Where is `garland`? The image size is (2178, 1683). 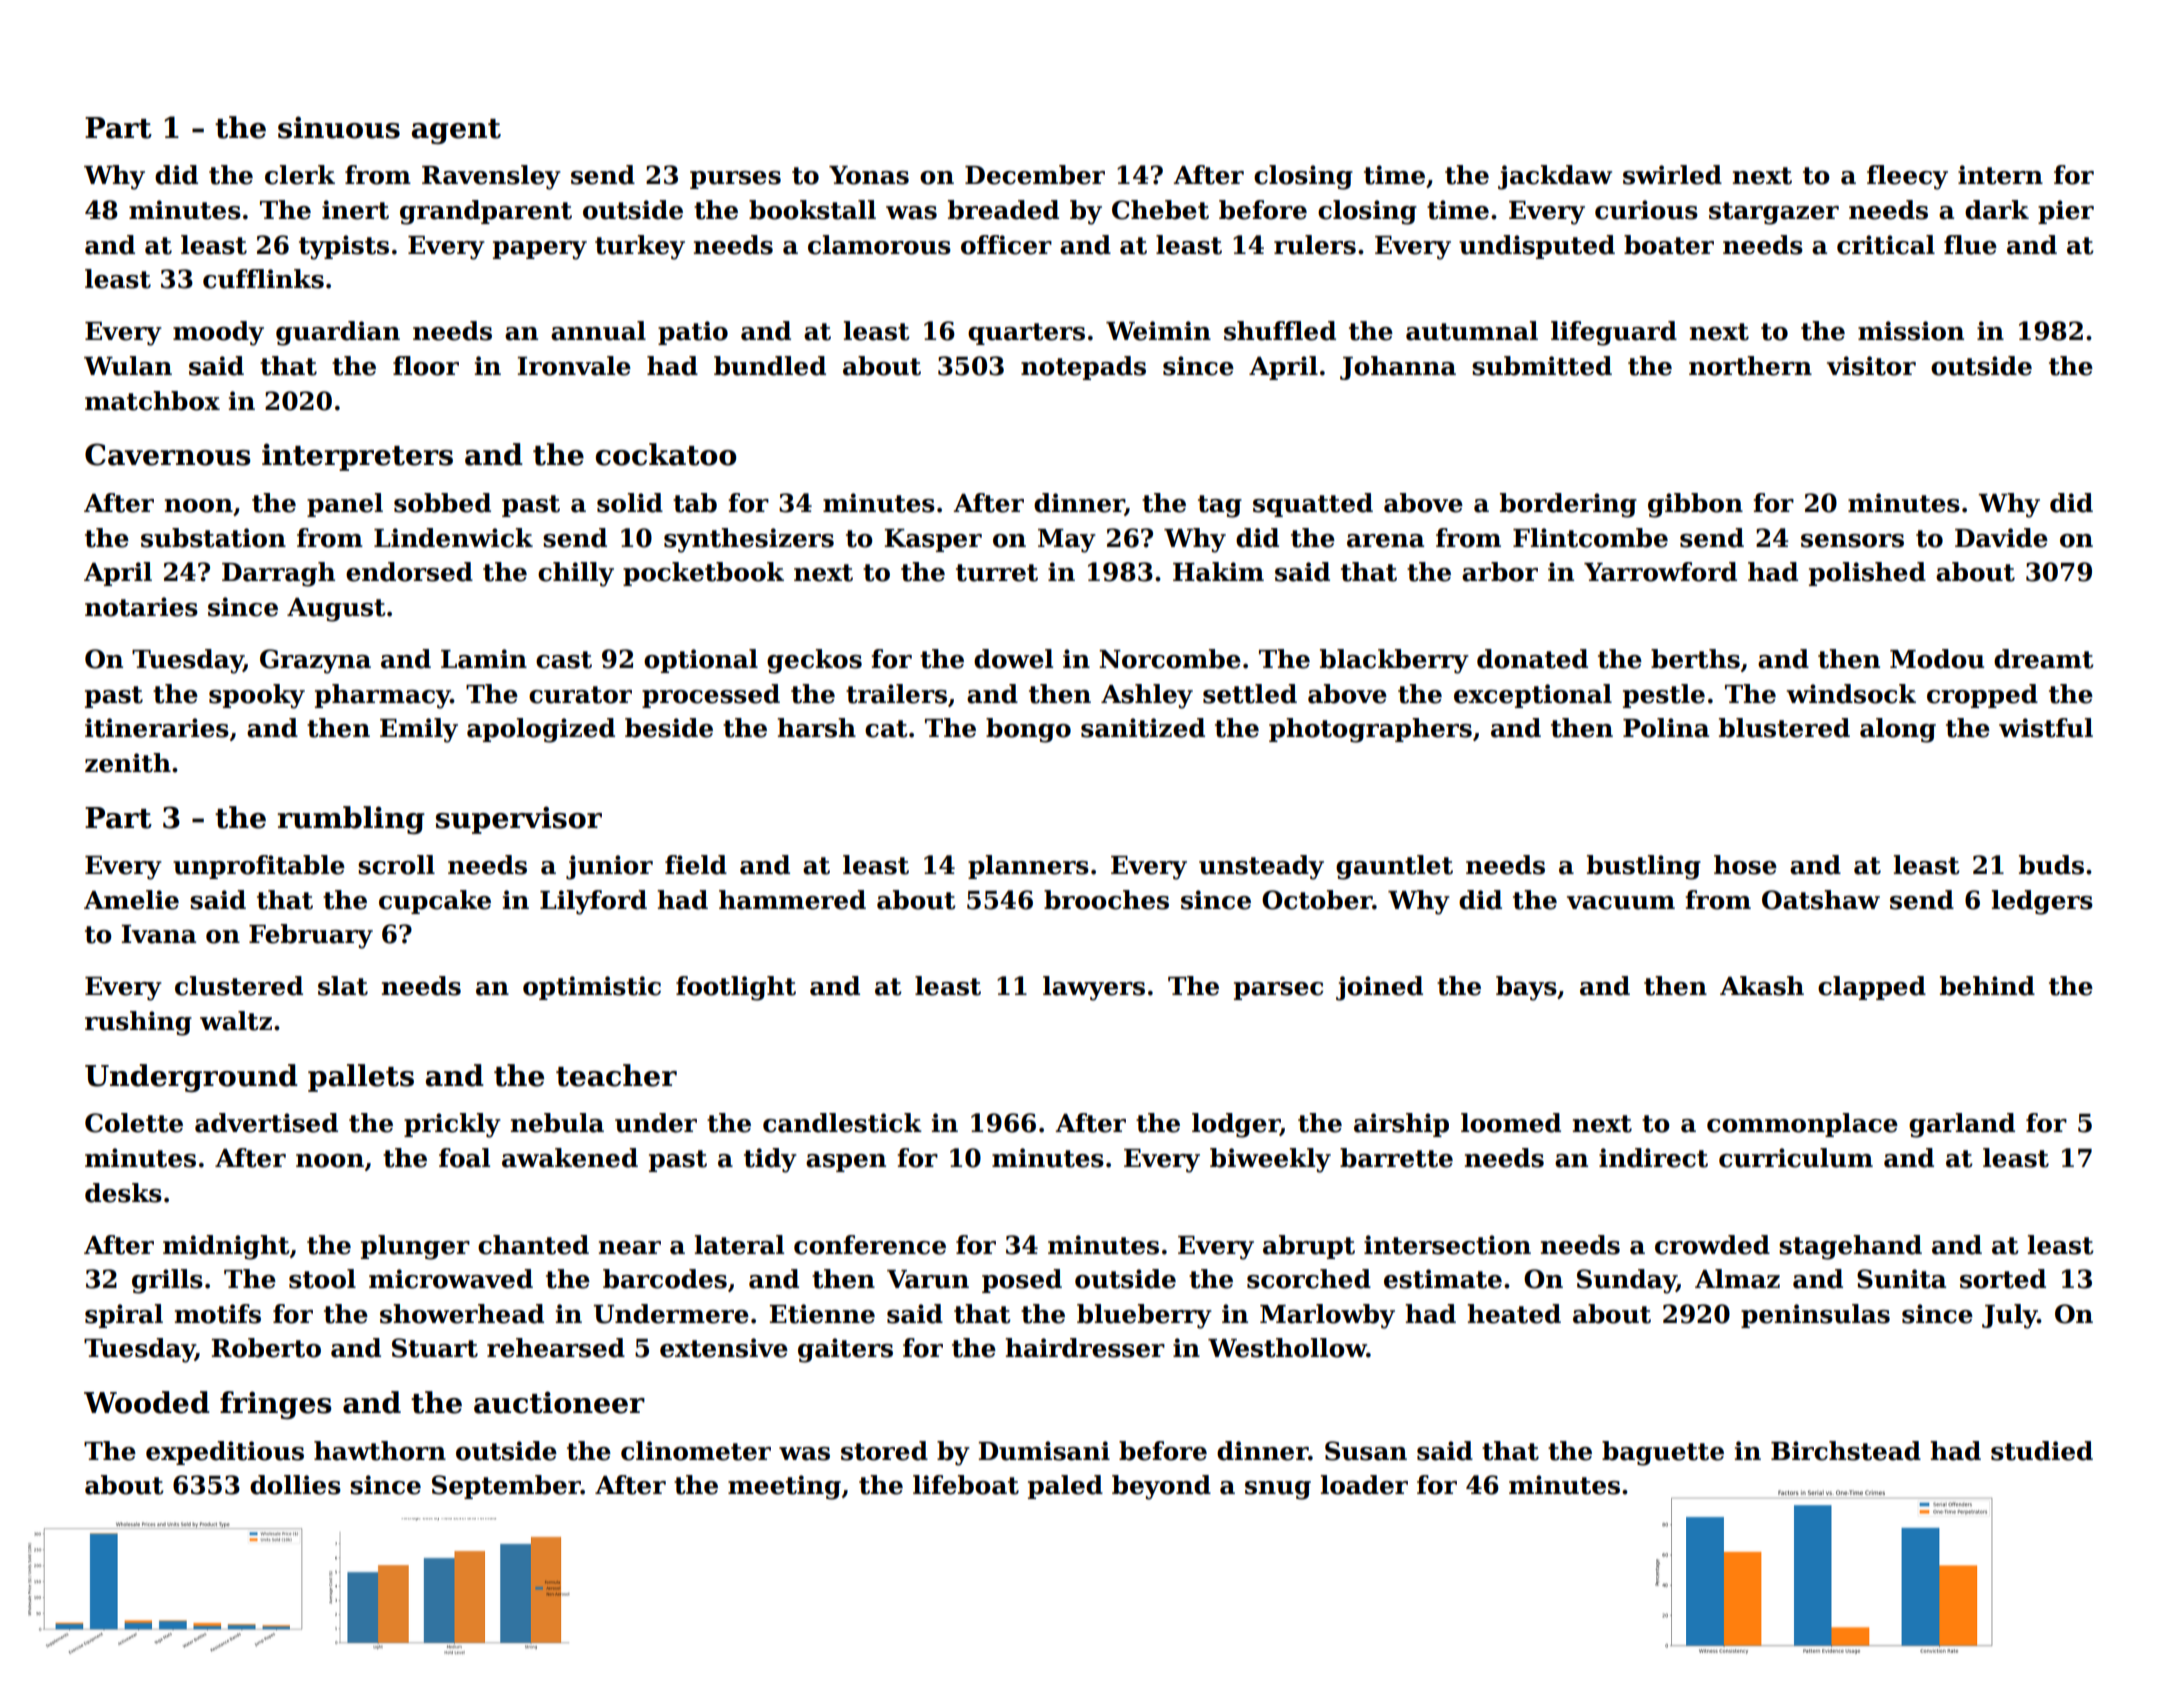 garland is located at coordinates (1962, 1125).
